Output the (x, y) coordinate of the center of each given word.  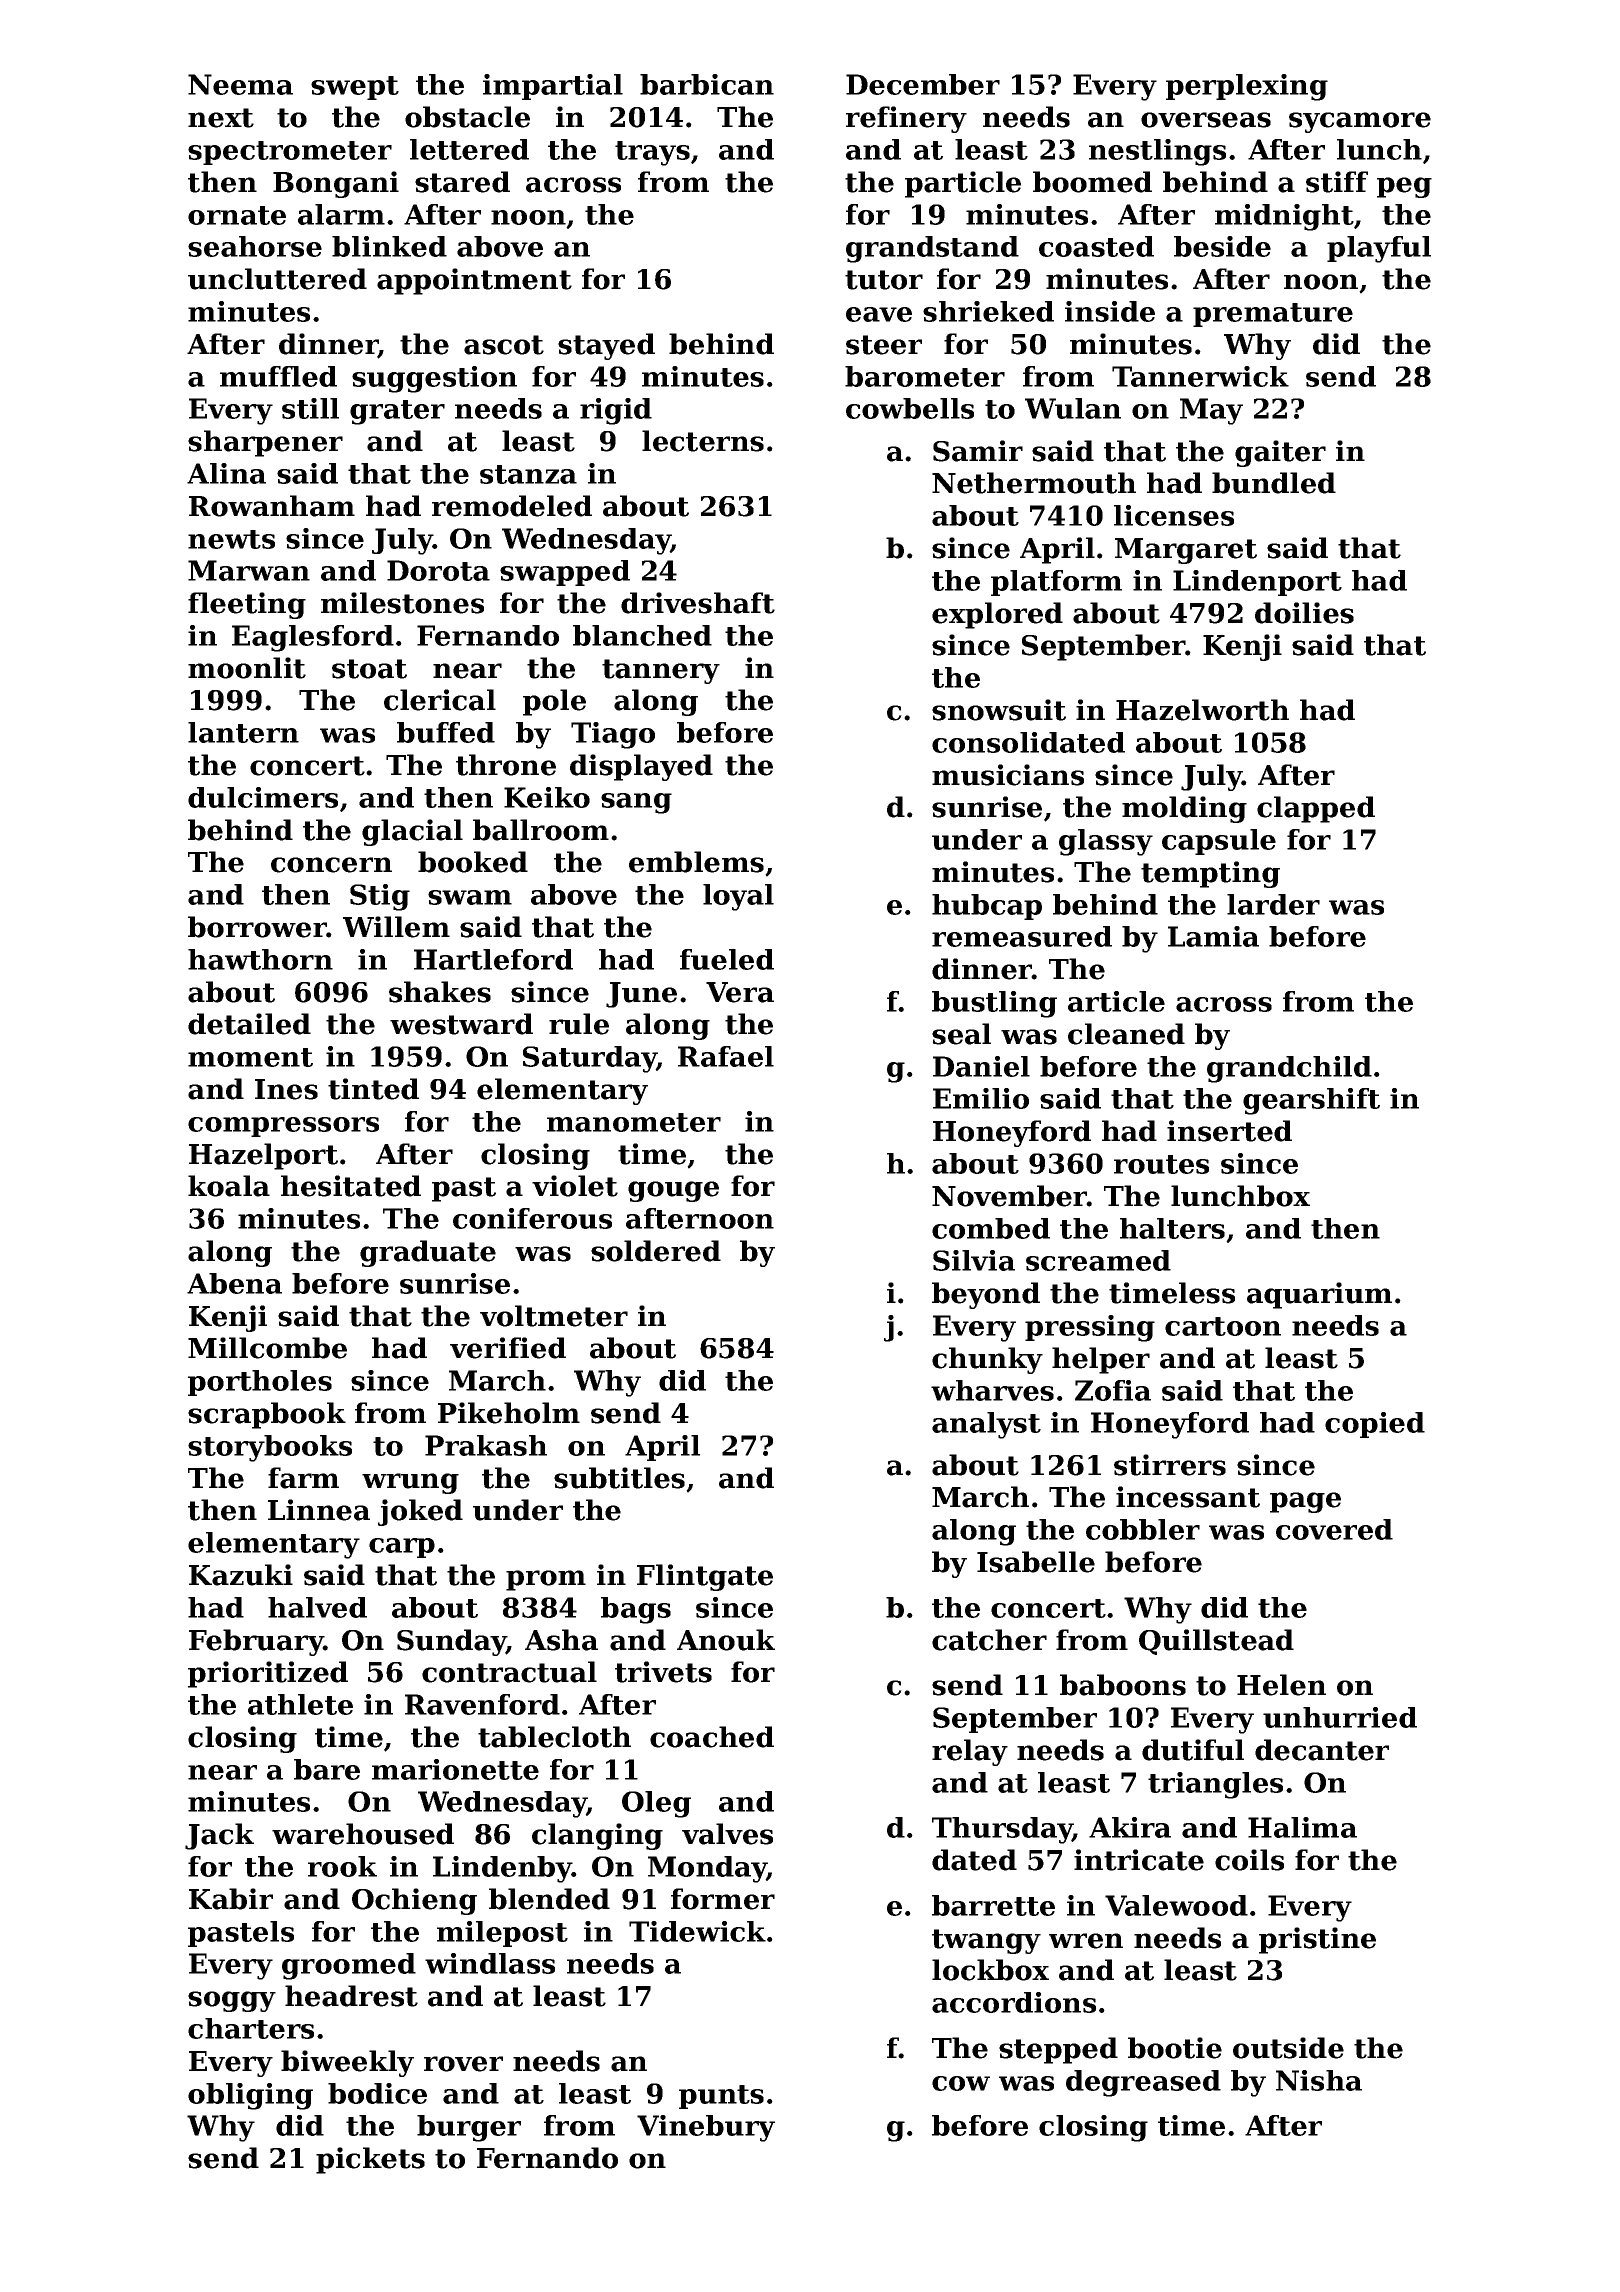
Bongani (336, 184)
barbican (707, 84)
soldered (656, 1251)
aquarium (1319, 1295)
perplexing (1247, 87)
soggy (232, 2001)
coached (712, 1737)
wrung (410, 1483)
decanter (1322, 1750)
